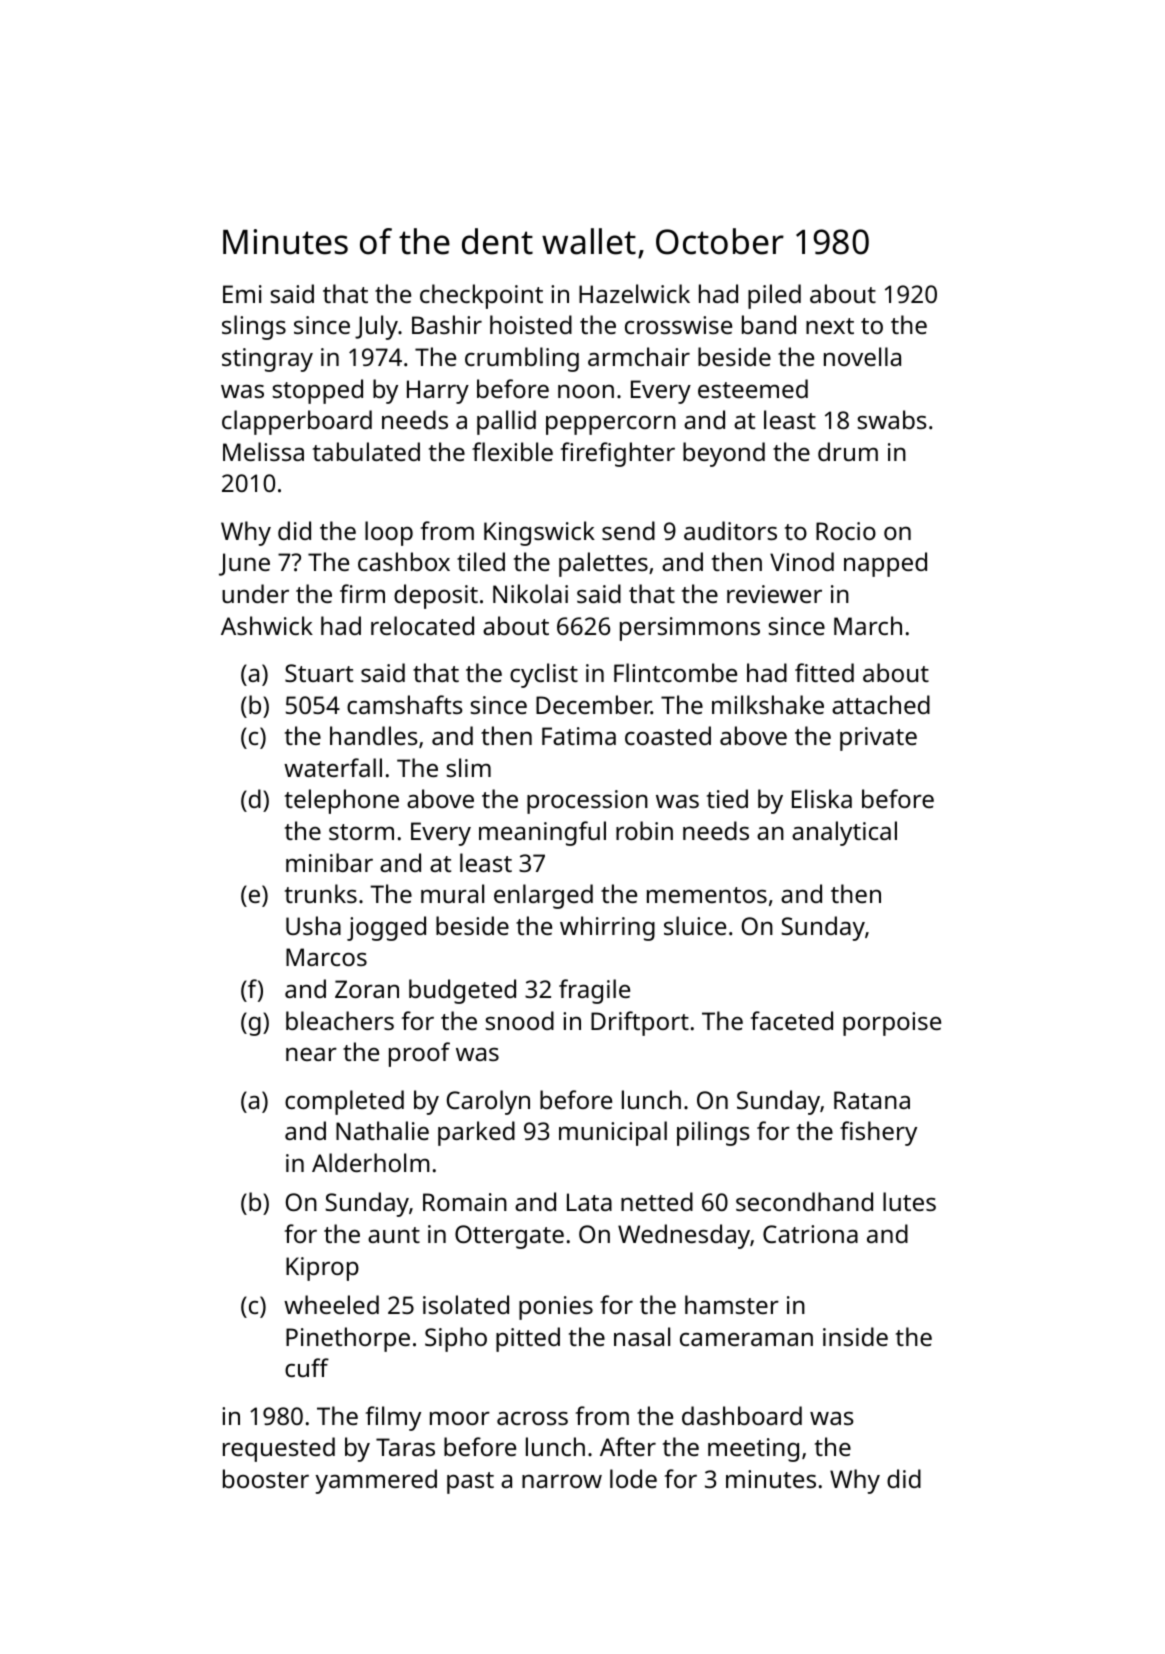 The width and height of the screenshot is (1165, 1654). Describe the element at coordinates (539, 533) in the screenshot. I see `Kingswick` at that location.
